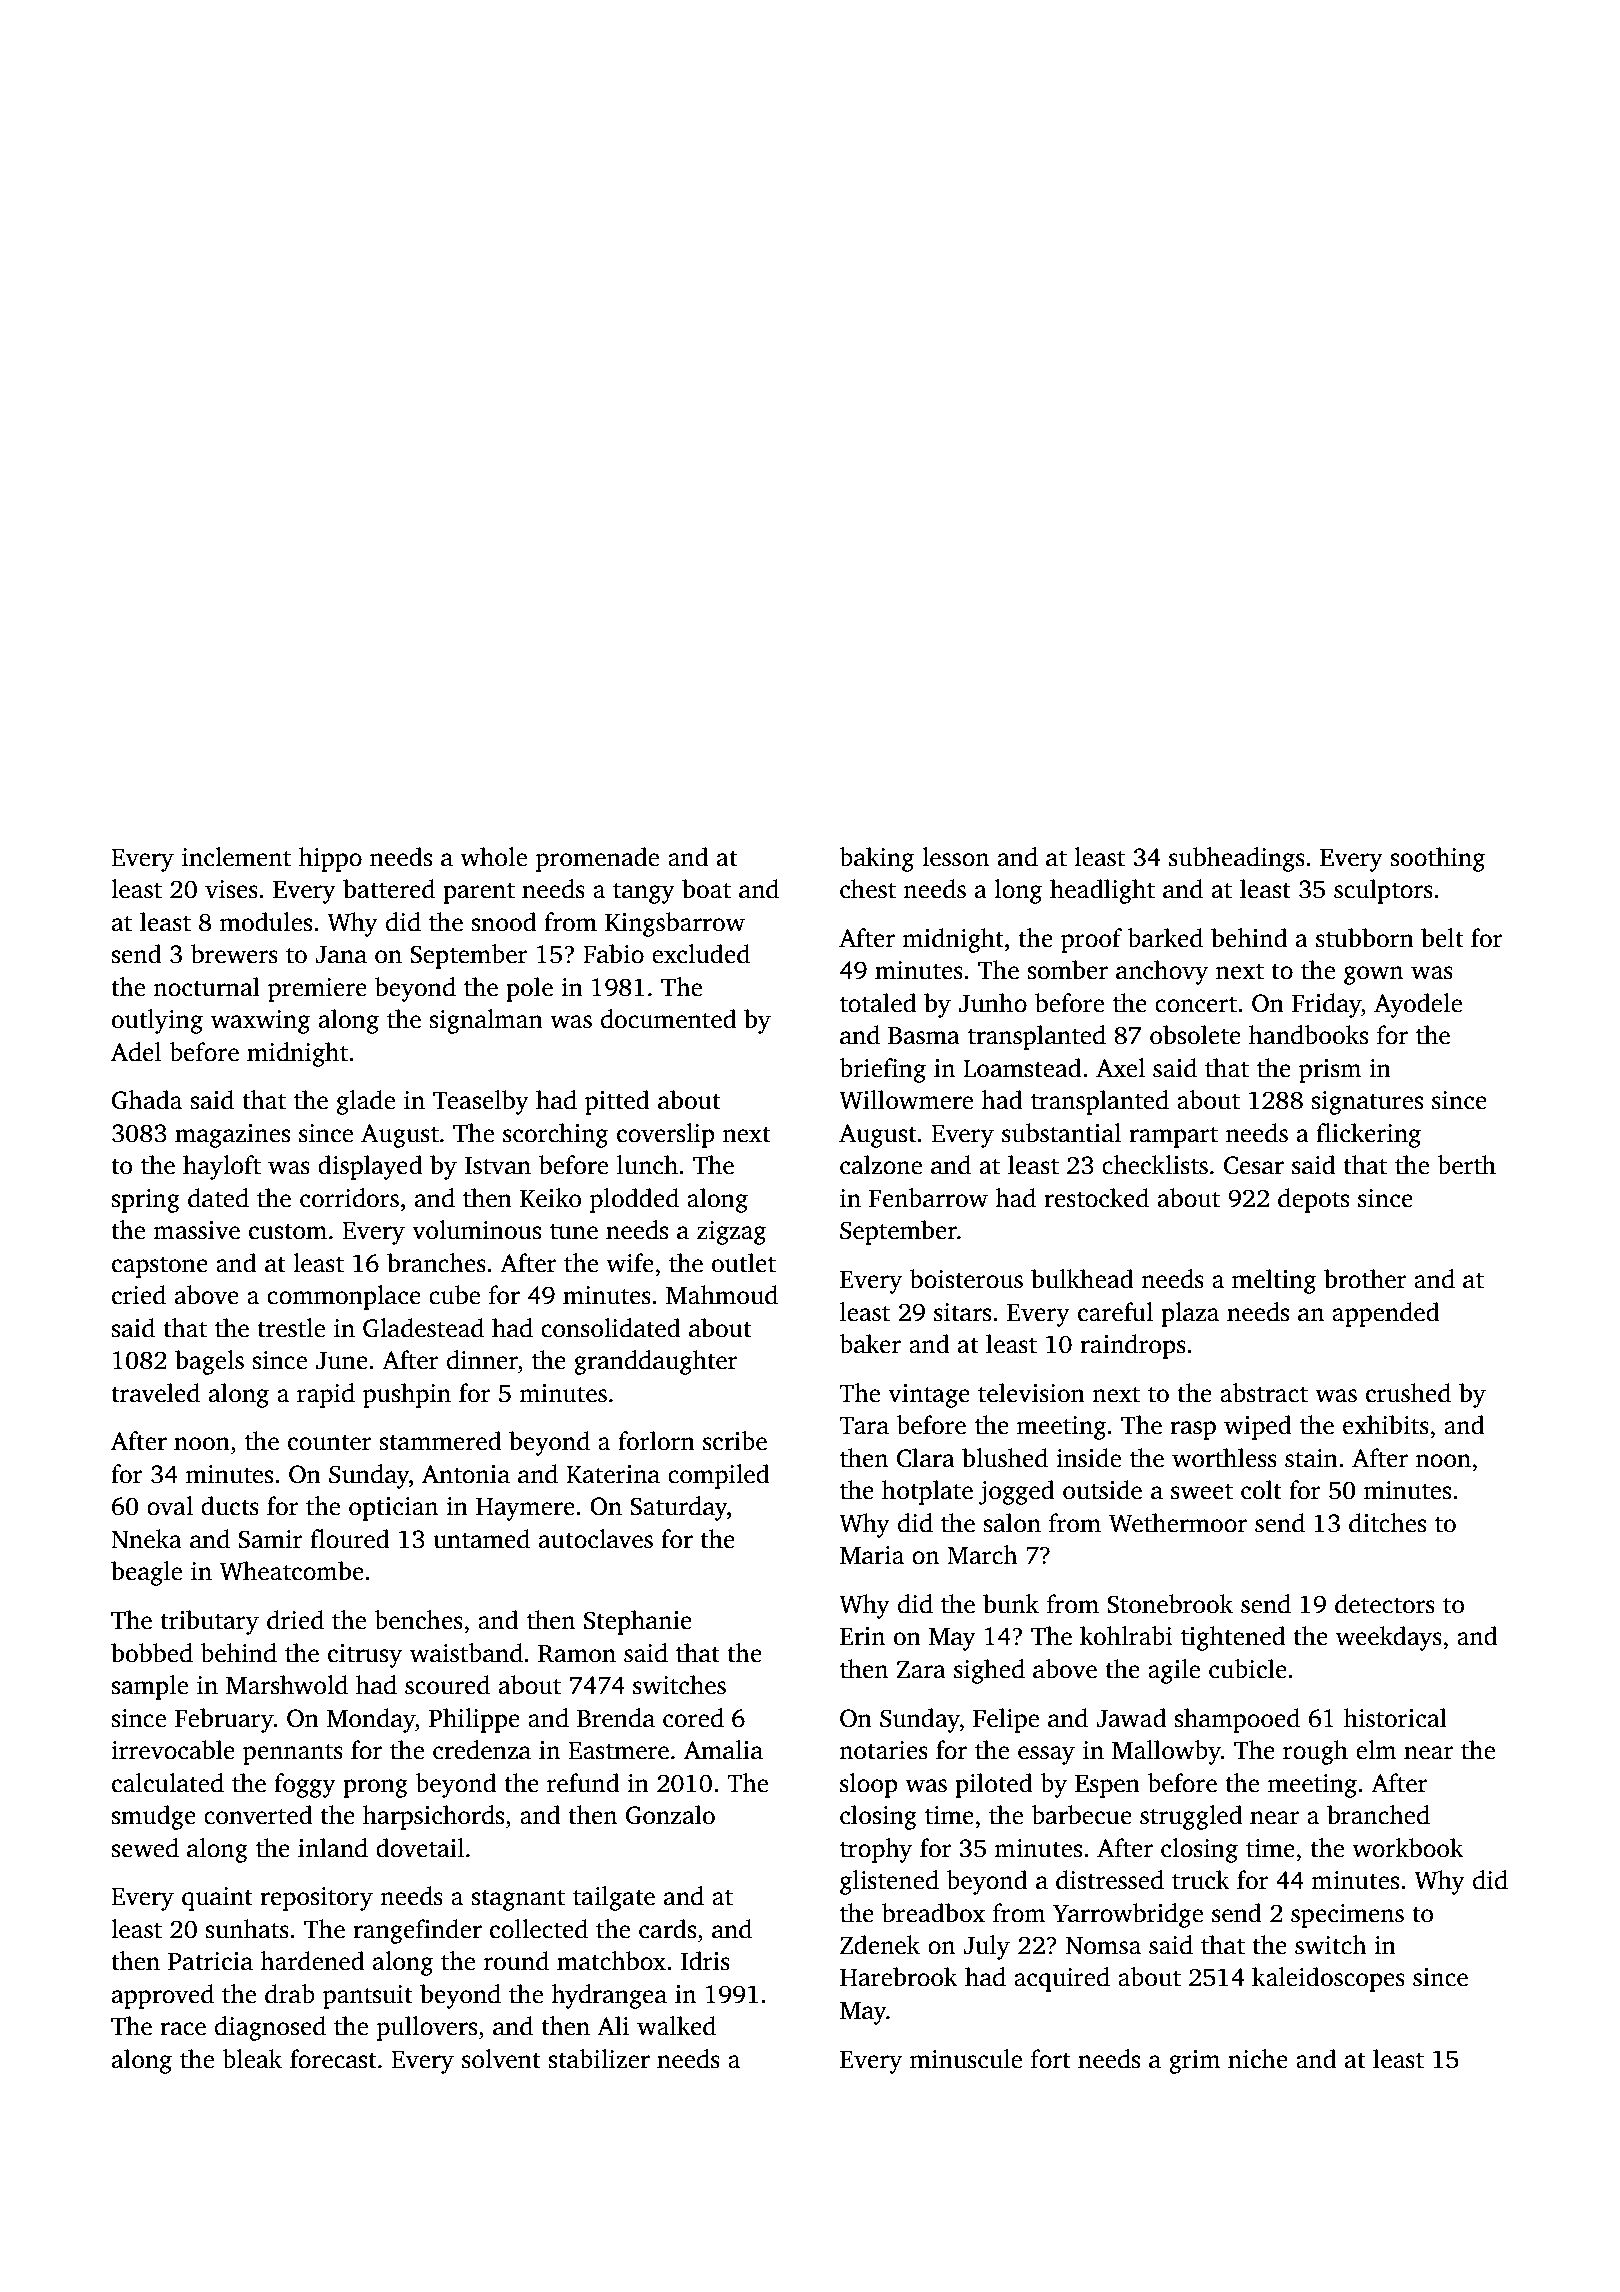 This document has width=1620, height=2292. I want to click on brother, so click(1365, 1279).
